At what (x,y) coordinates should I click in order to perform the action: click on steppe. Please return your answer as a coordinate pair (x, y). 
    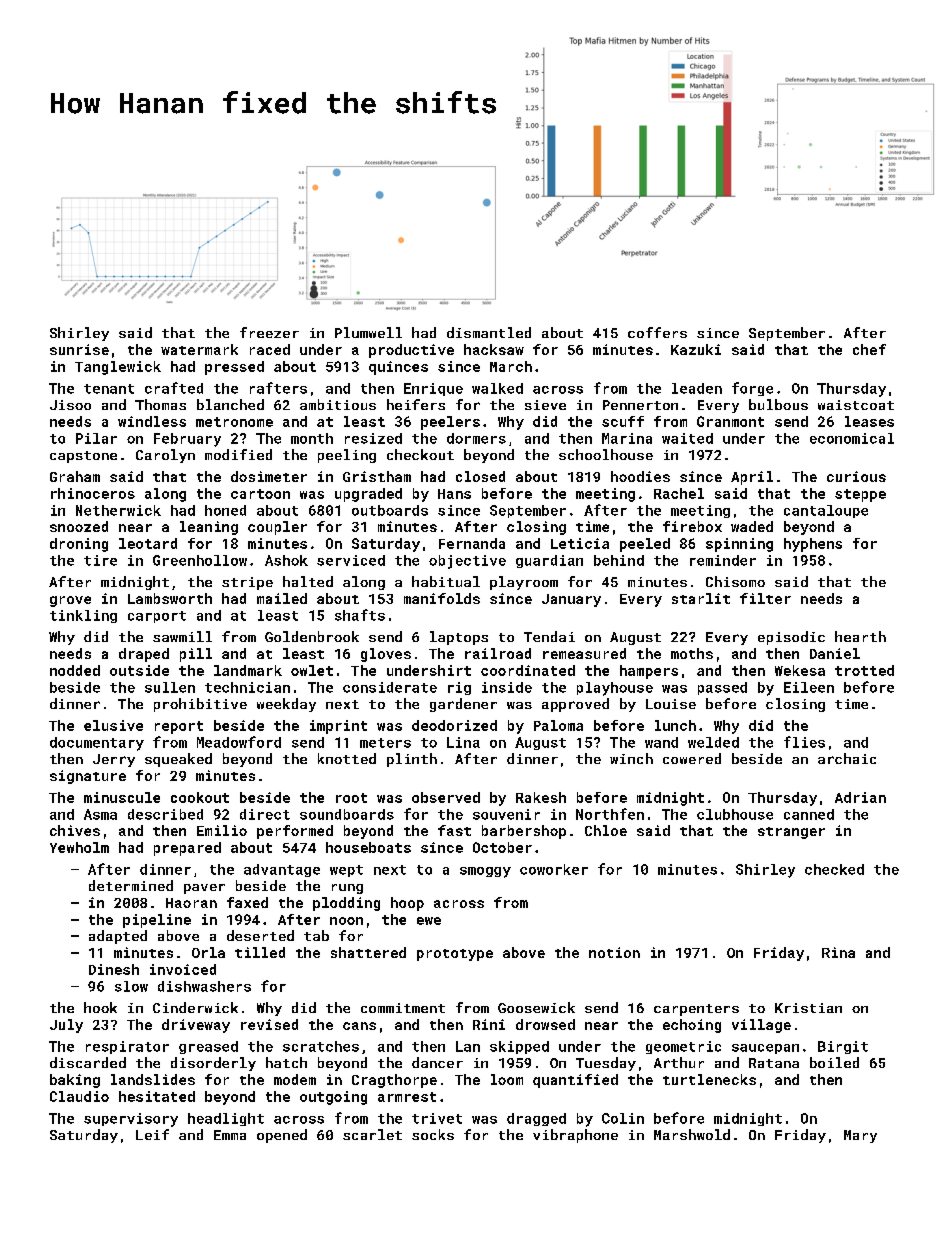
    Looking at the image, I should click on (860, 495).
